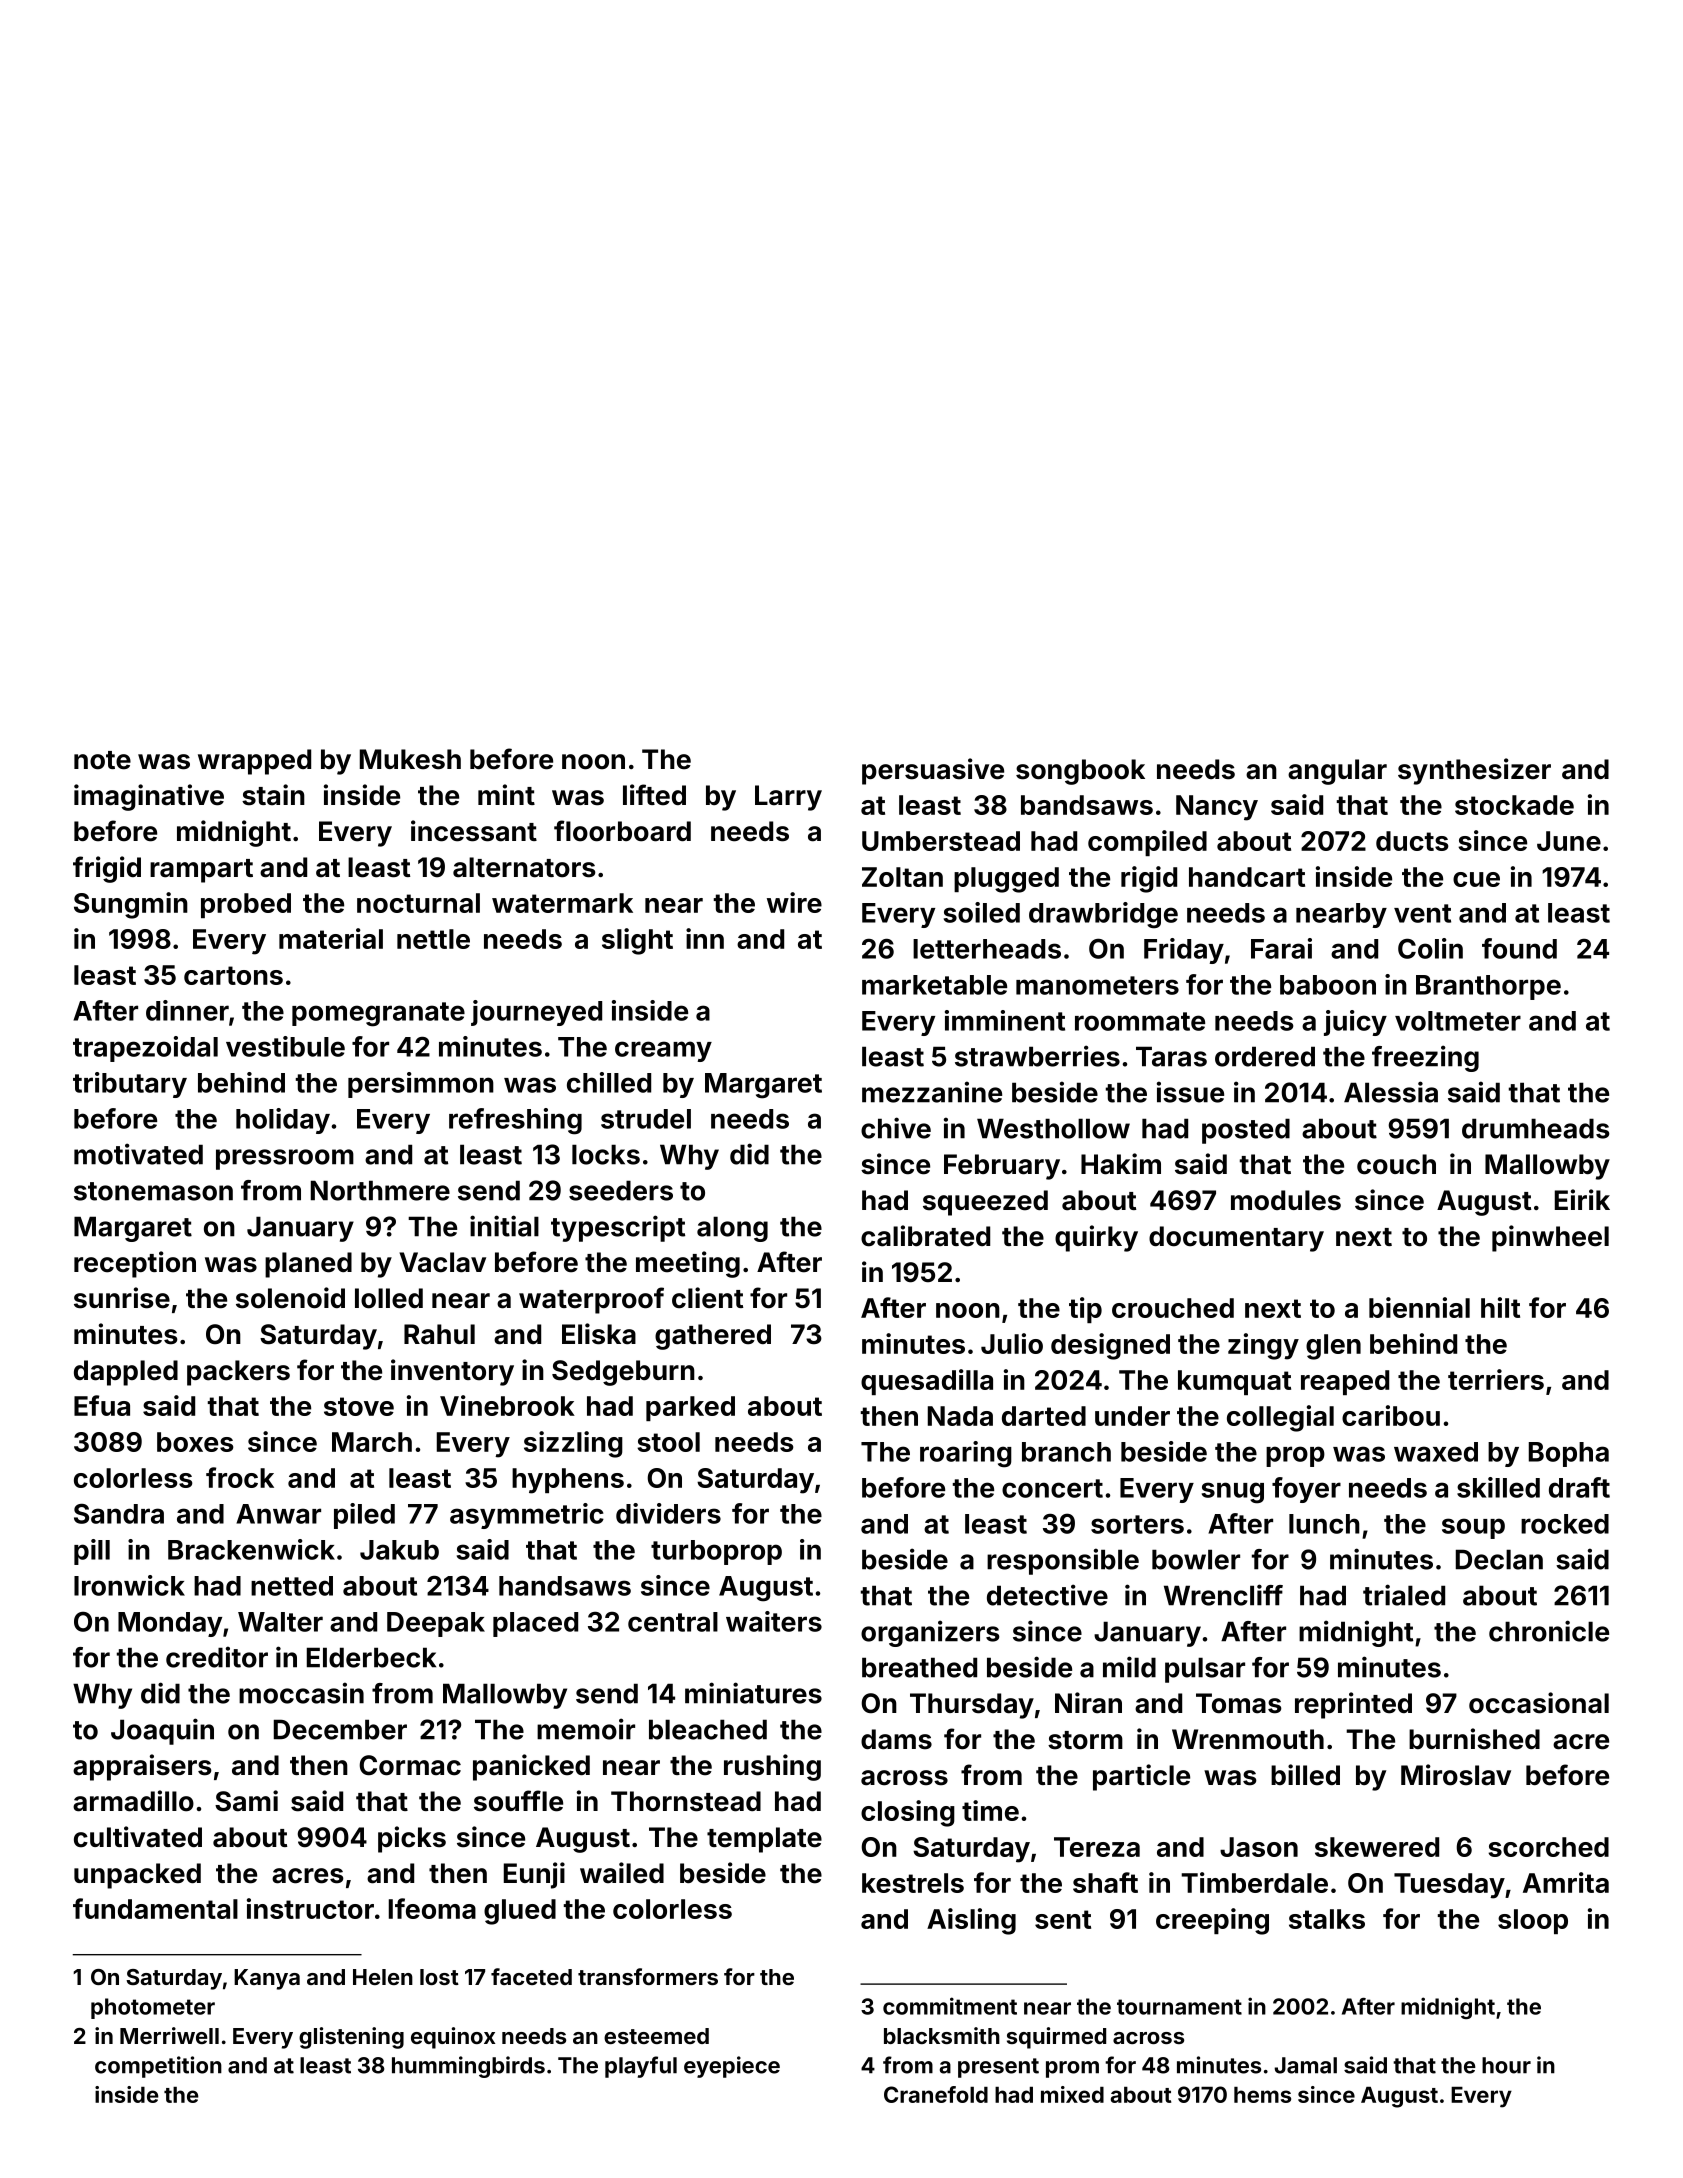 This document has width=1683, height=2178. What do you see at coordinates (453, 2038) in the document?
I see `equinox` at bounding box center [453, 2038].
